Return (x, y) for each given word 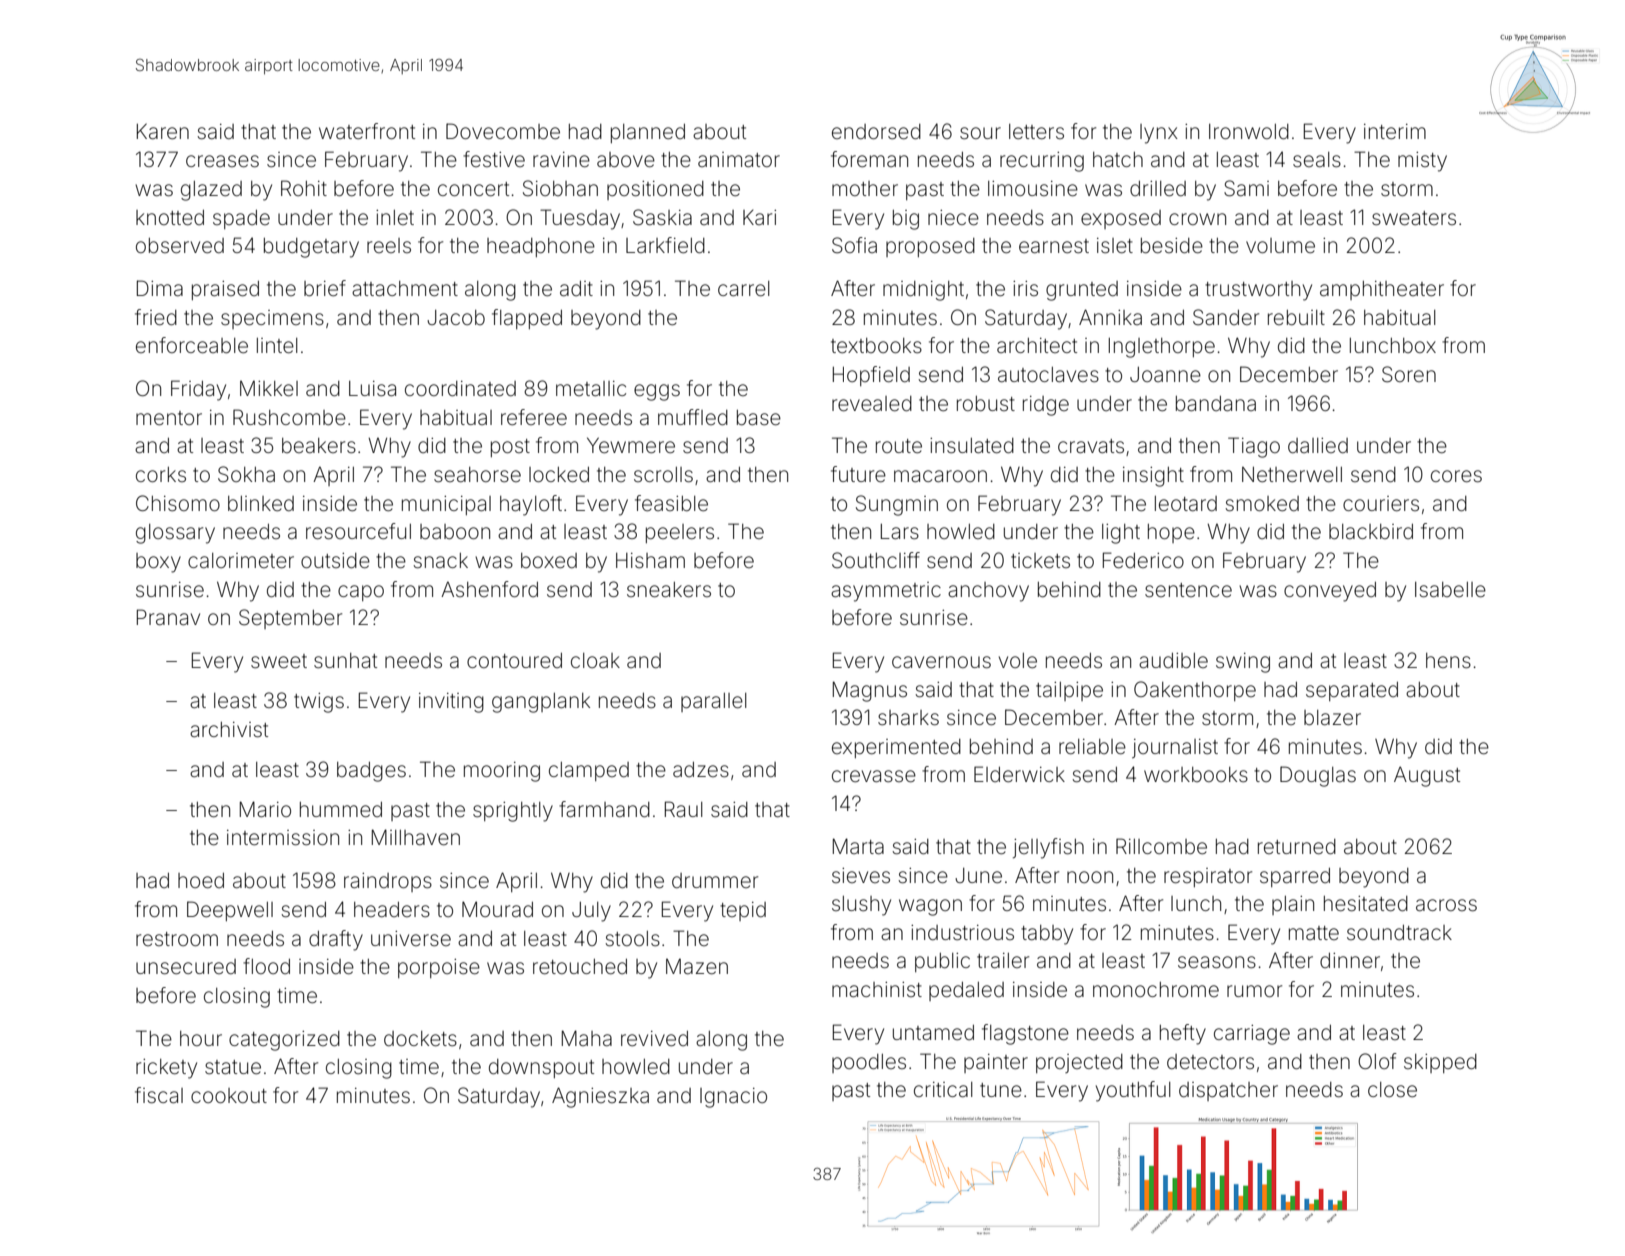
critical (943, 1089)
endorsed (876, 132)
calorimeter (241, 561)
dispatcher (1228, 1091)
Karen (163, 131)
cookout (229, 1095)
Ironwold (1249, 131)
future (858, 474)
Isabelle (1450, 590)
